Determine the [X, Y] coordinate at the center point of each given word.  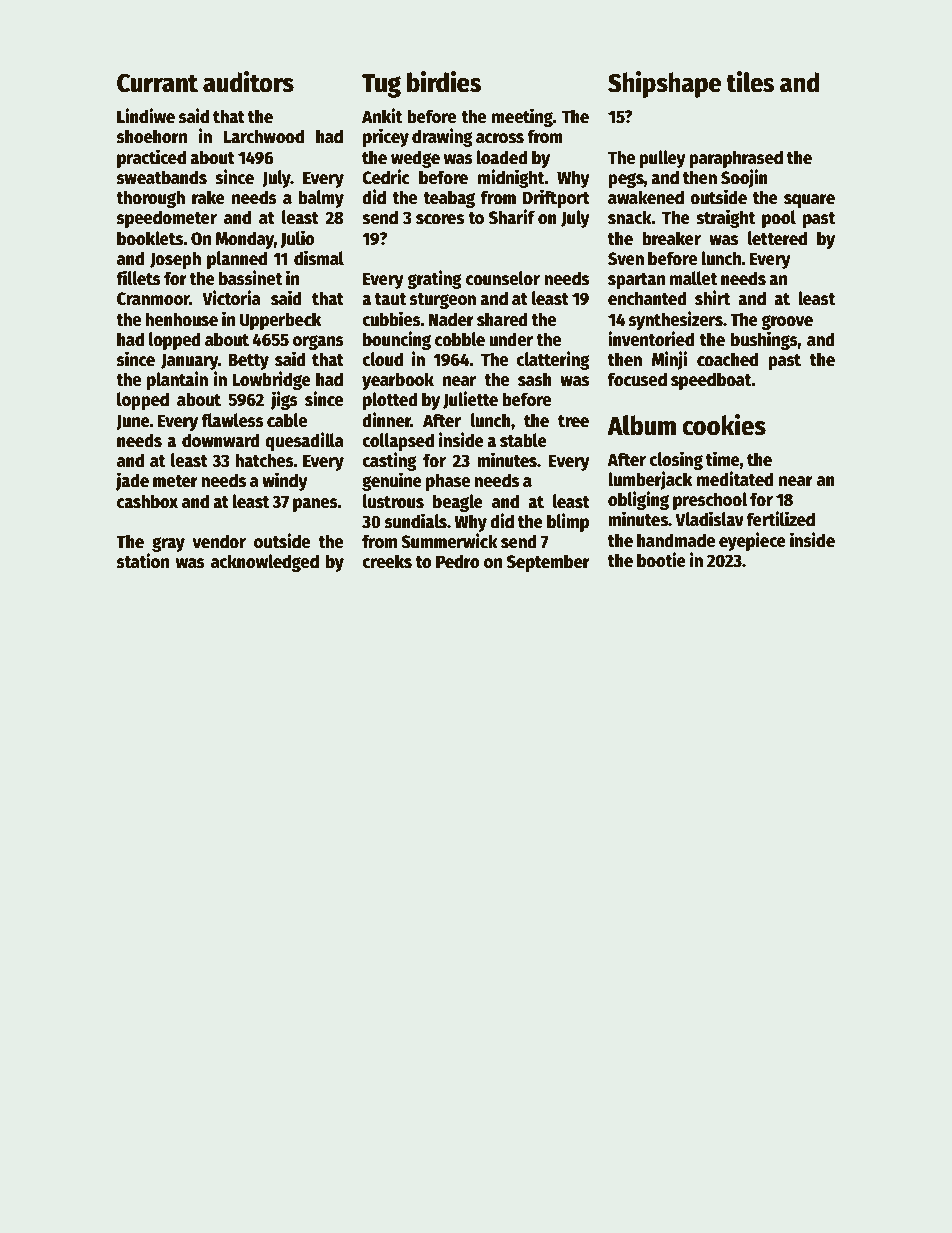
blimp [568, 522]
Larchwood [263, 136]
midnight [511, 178]
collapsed [398, 442]
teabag [449, 199]
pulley [662, 159]
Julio [298, 239]
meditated [735, 479]
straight [725, 218]
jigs [284, 400]
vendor [219, 541]
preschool [710, 501]
